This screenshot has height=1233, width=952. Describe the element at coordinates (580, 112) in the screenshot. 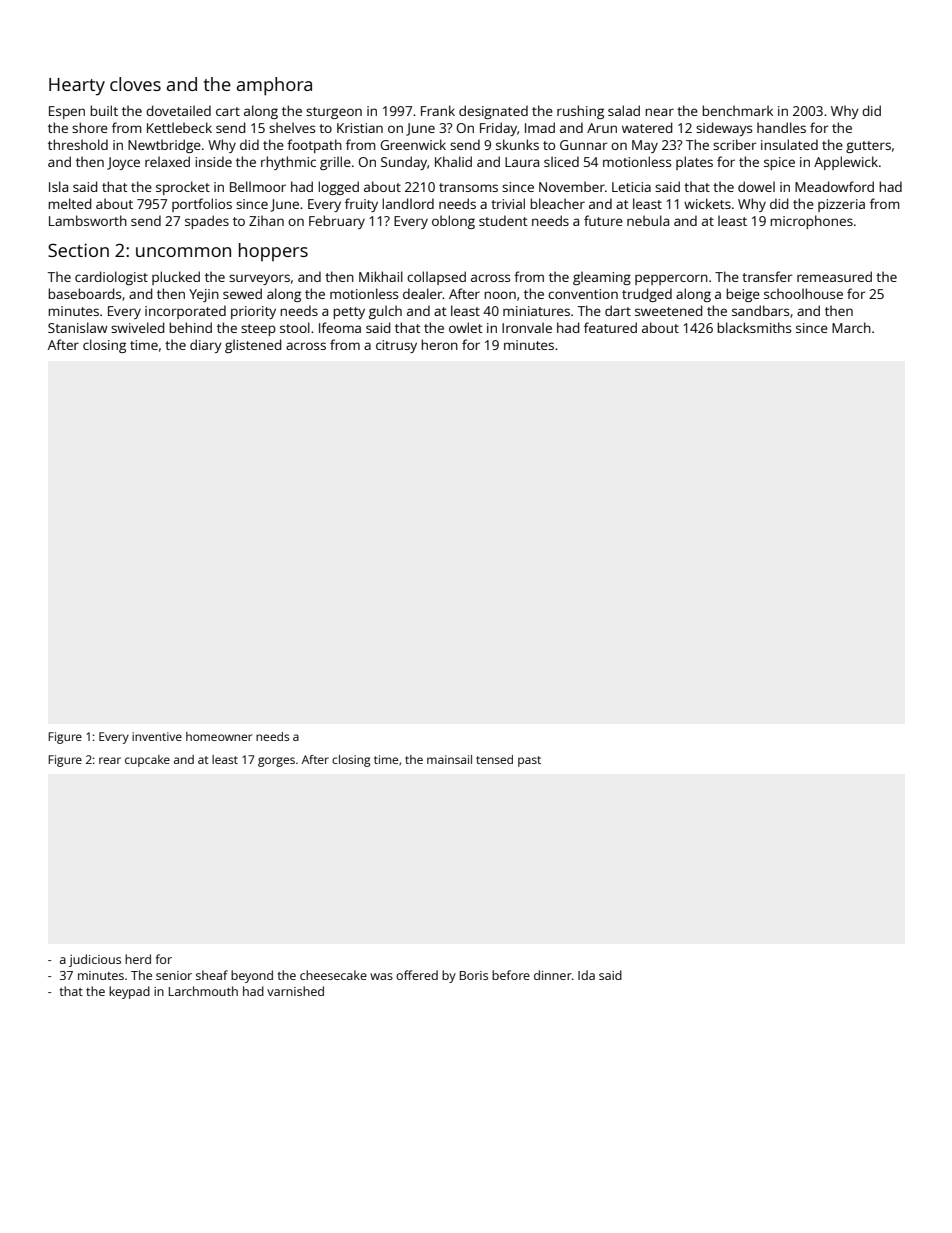

I see `rushing` at that location.
